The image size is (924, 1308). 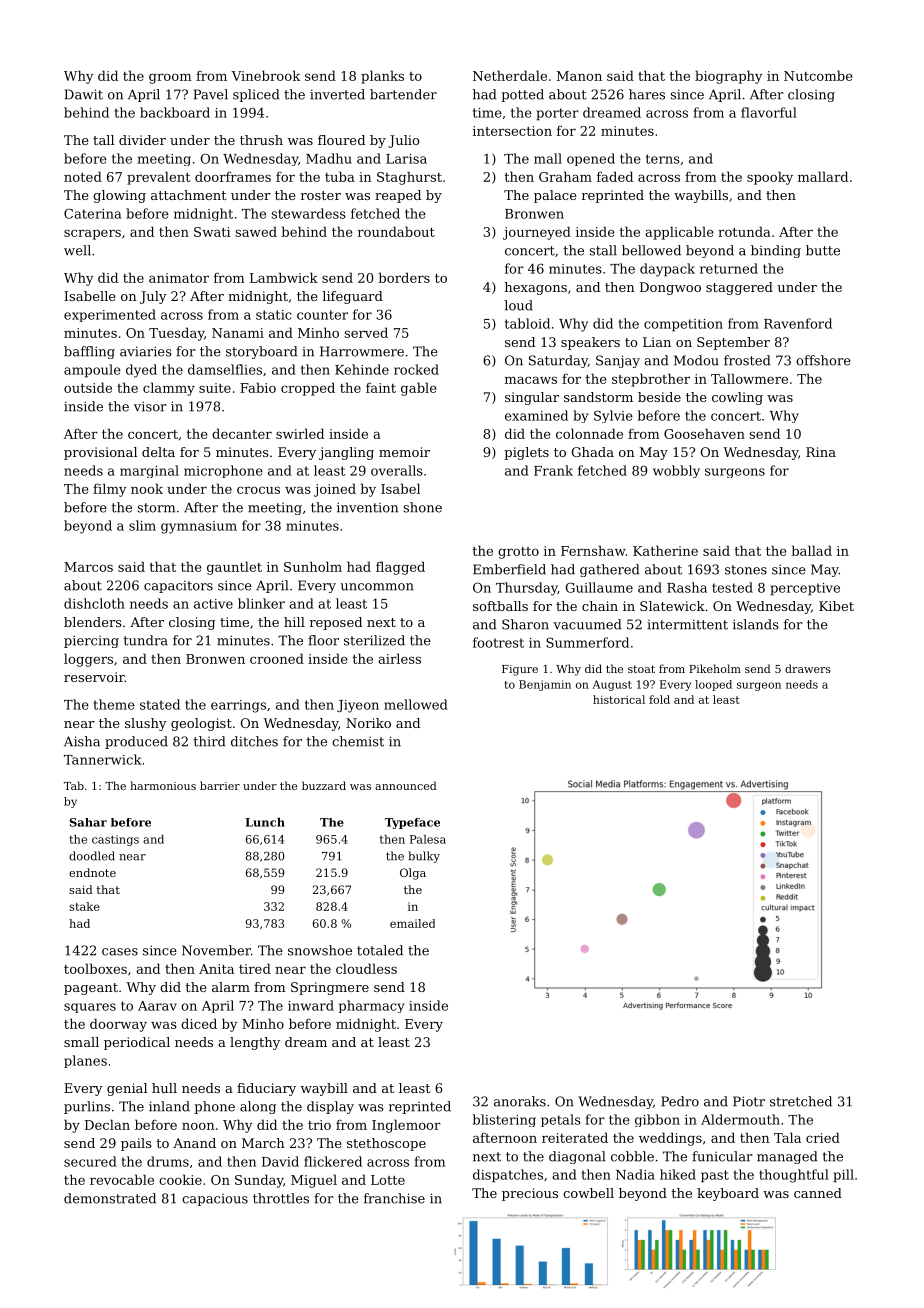 What do you see at coordinates (265, 75) in the document?
I see `Vinebrook` at bounding box center [265, 75].
